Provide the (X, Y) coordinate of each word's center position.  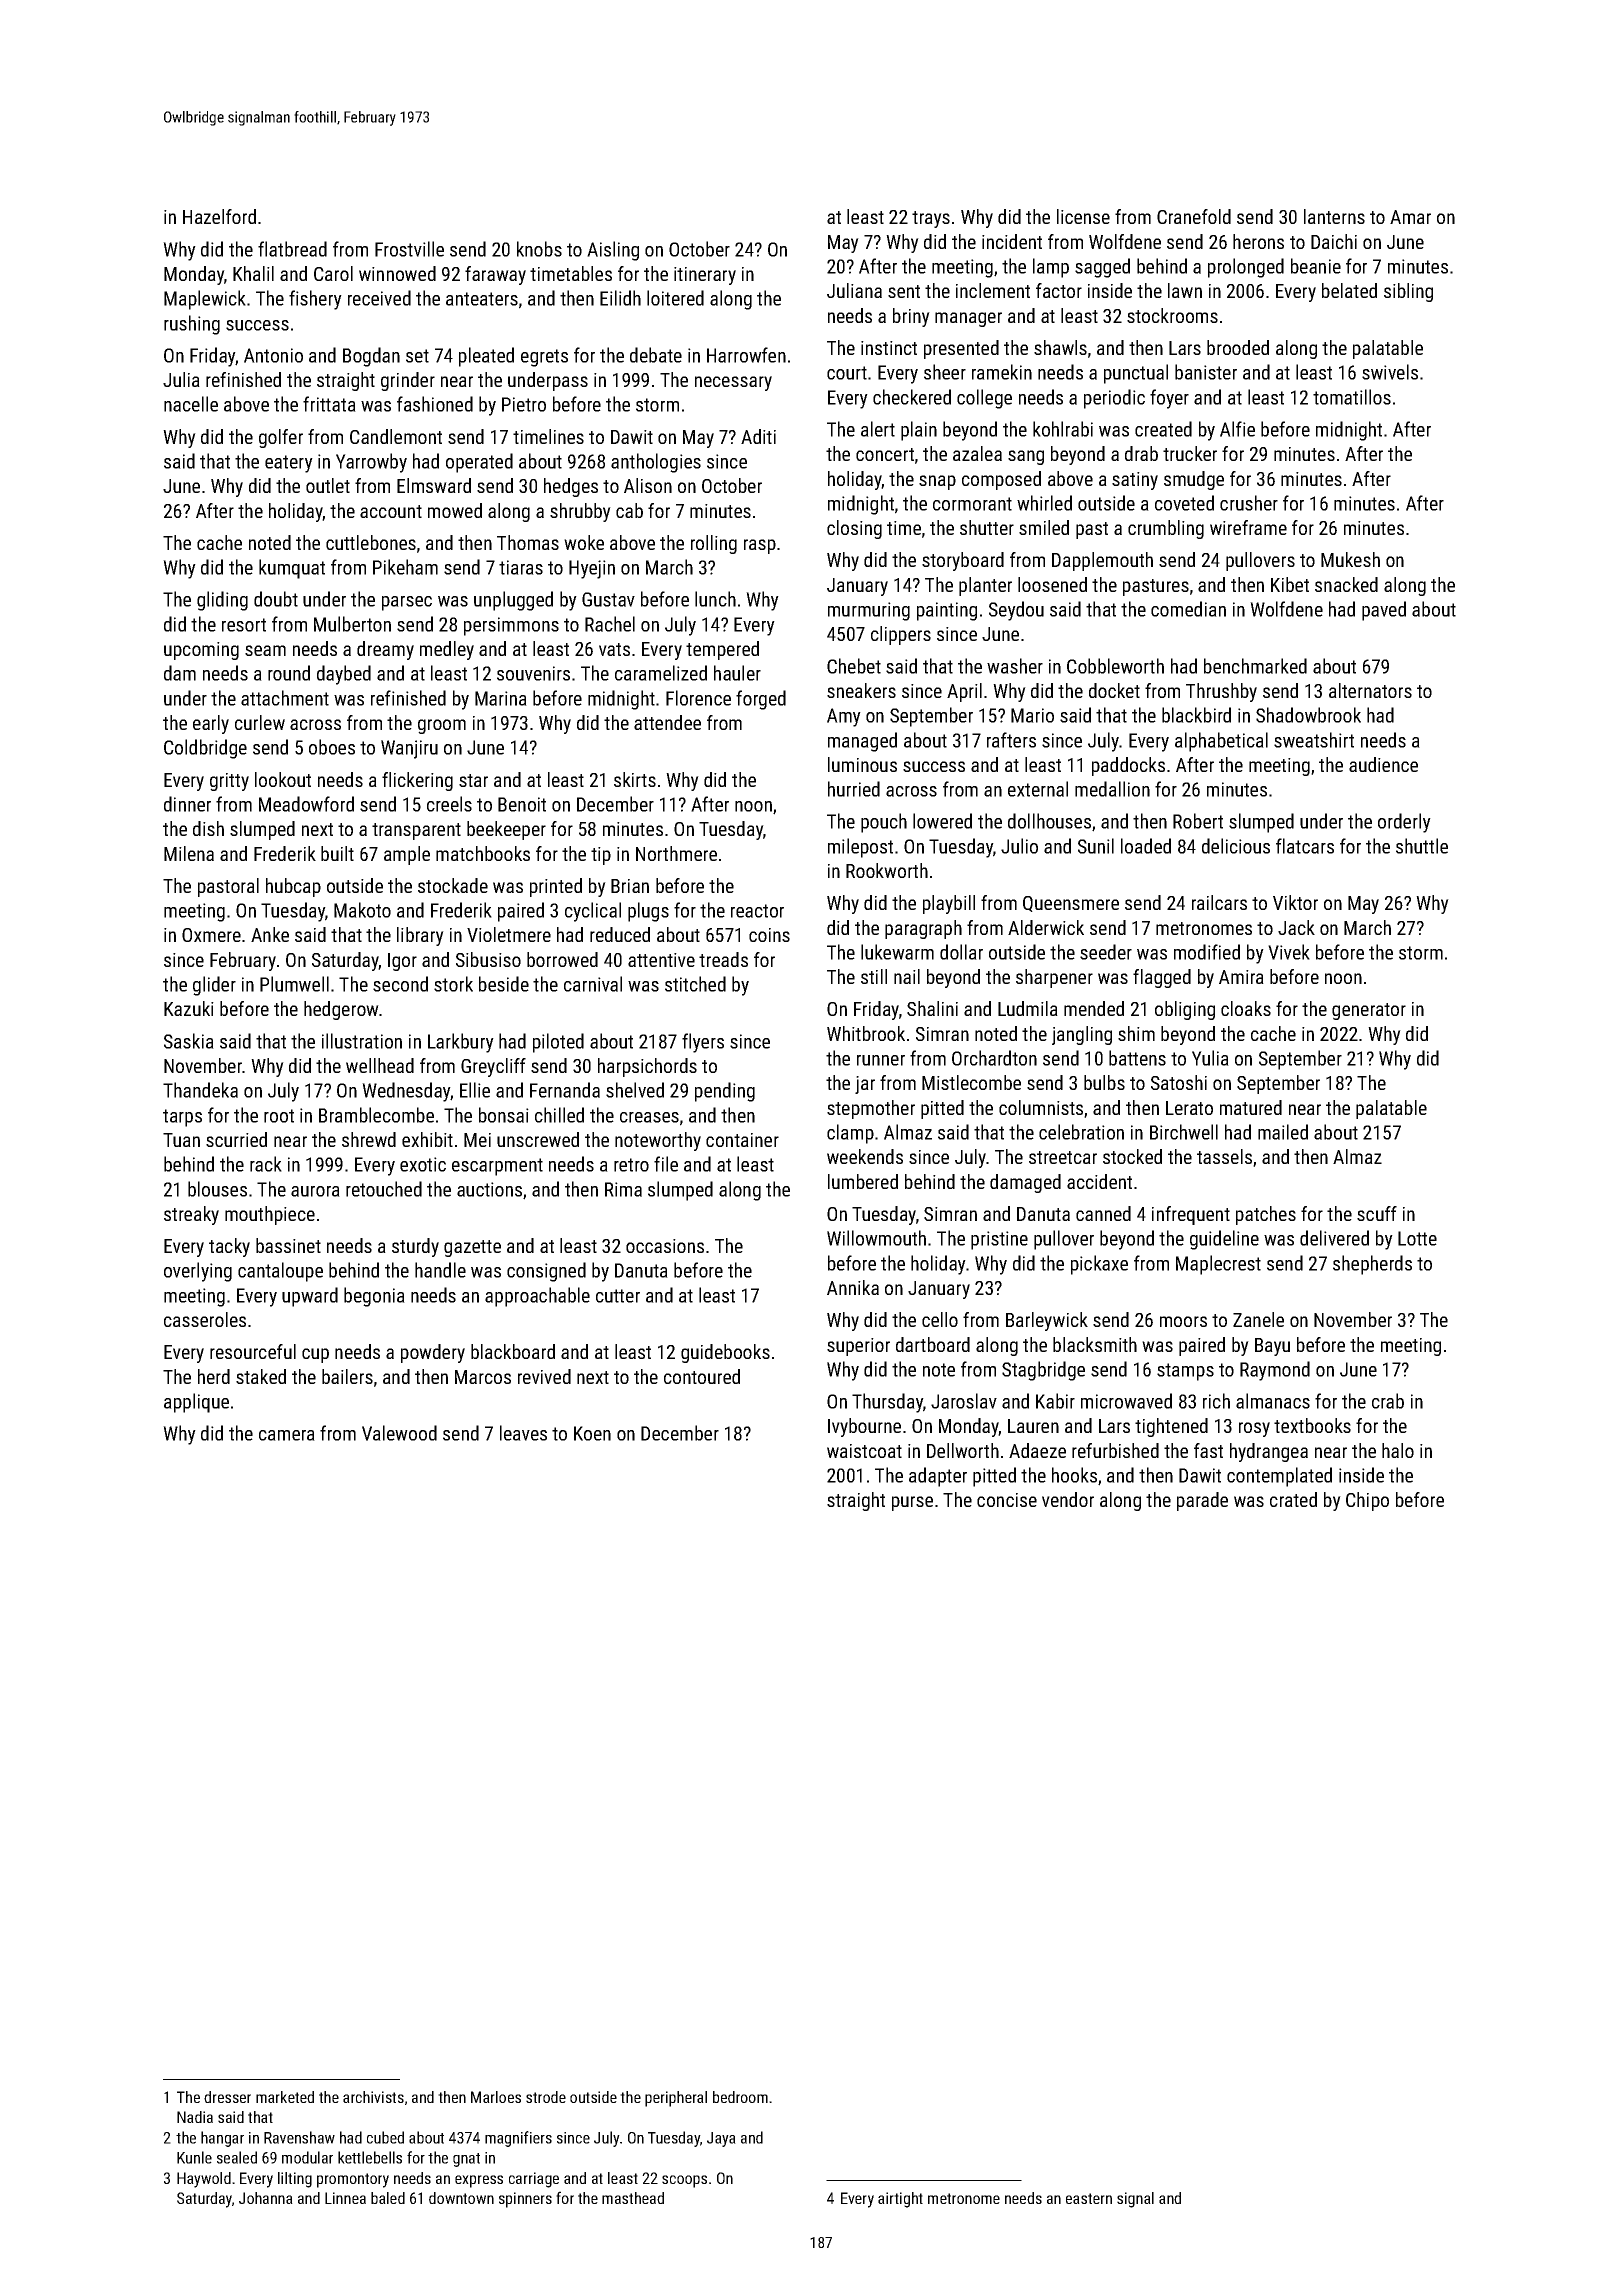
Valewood (399, 1433)
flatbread (292, 249)
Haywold (204, 2180)
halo (1398, 1450)
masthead (633, 2198)
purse (912, 1503)
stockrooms (1172, 315)
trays (931, 219)
